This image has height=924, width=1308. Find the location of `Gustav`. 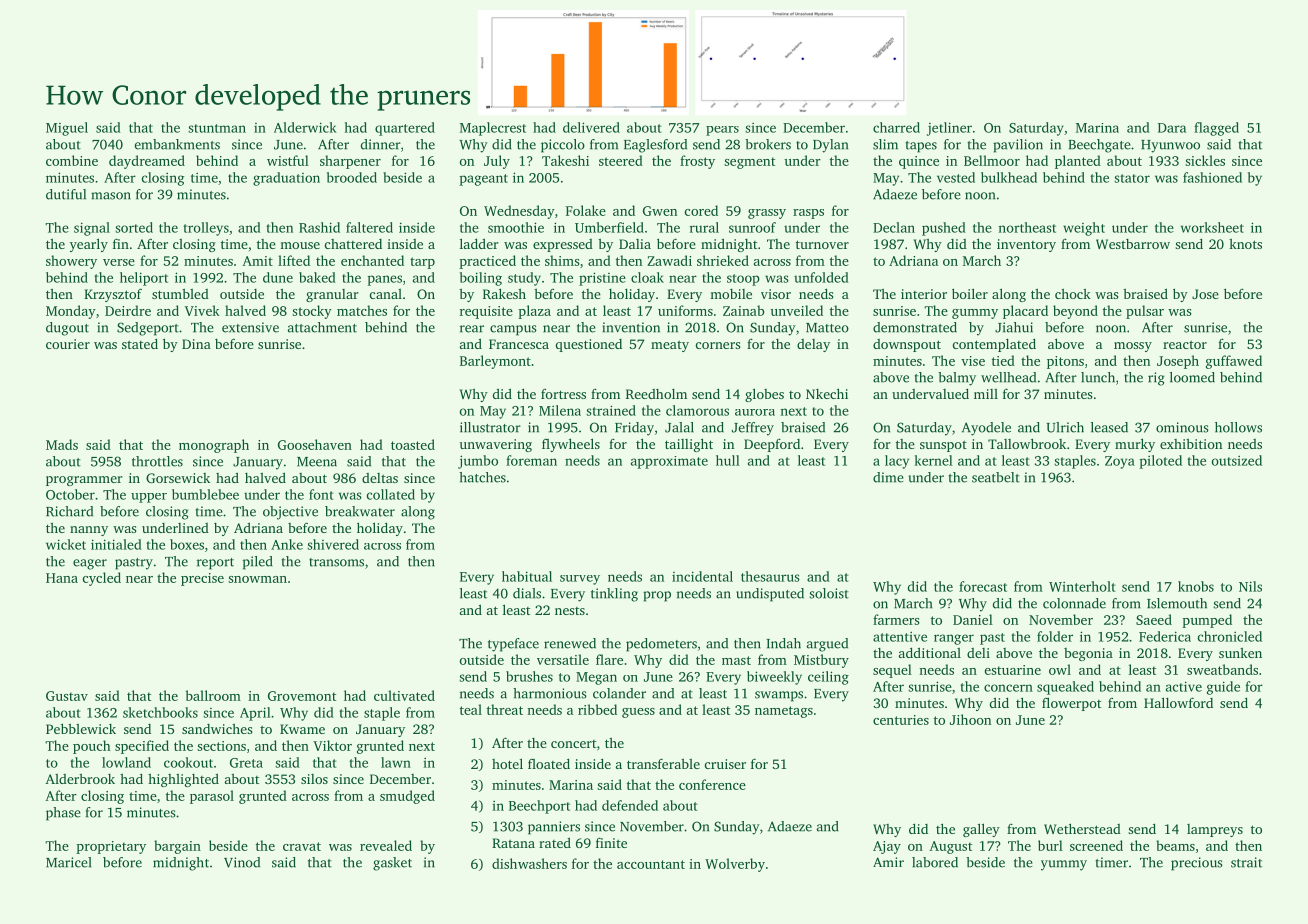

Gustav is located at coordinates (67, 696).
